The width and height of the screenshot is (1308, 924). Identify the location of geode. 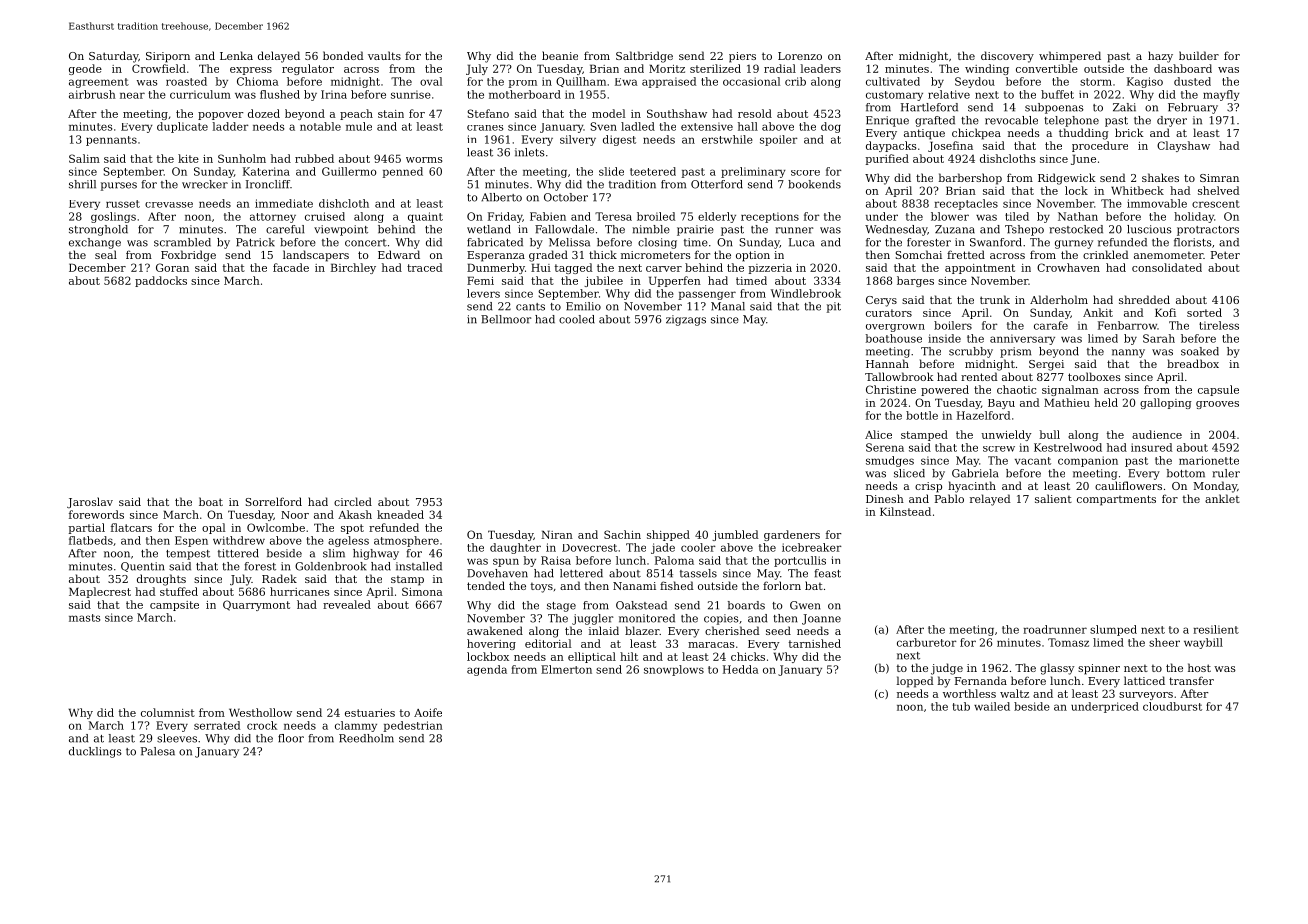
(85, 69).
